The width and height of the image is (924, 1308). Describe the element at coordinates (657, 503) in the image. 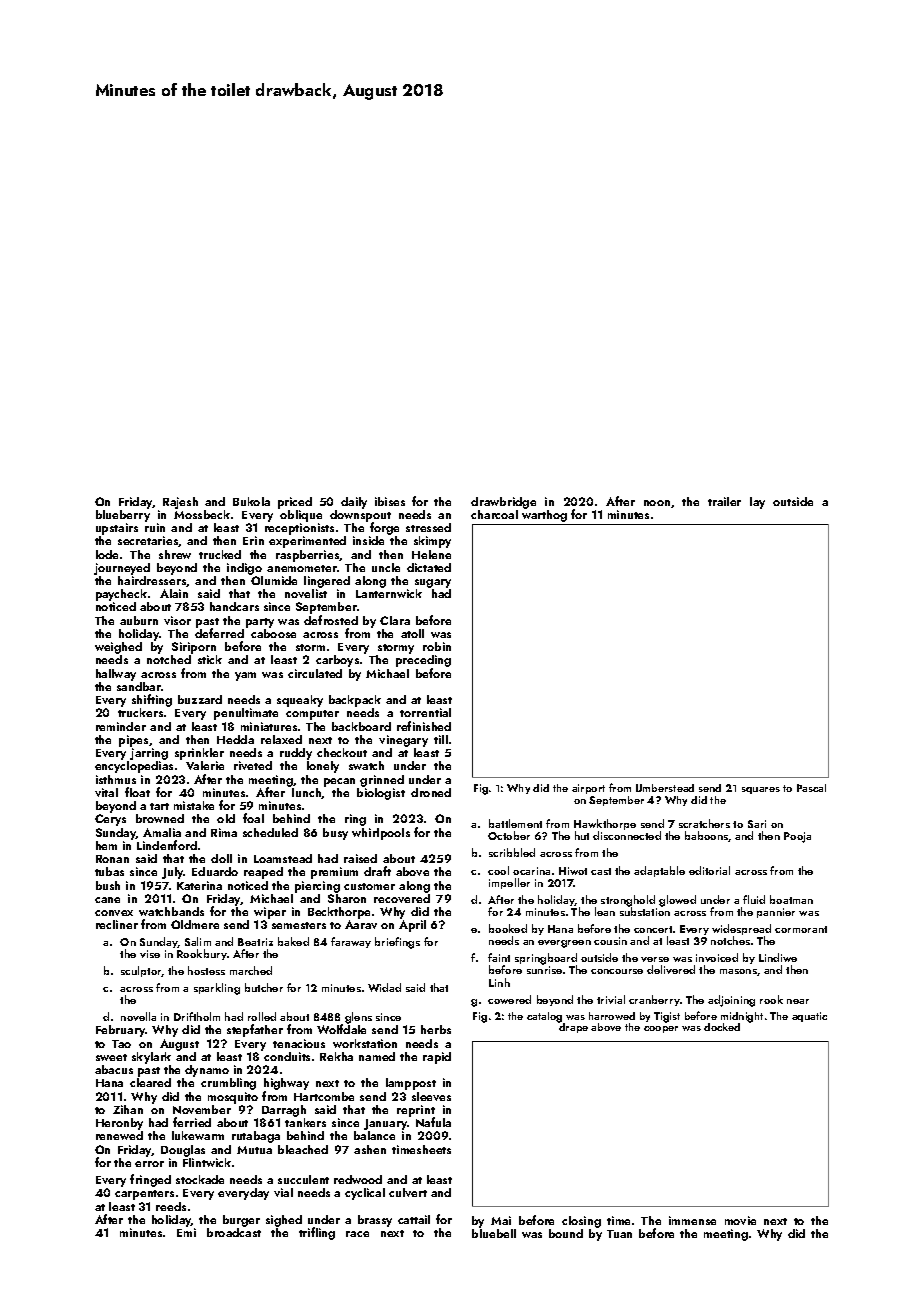

I see `noon` at that location.
